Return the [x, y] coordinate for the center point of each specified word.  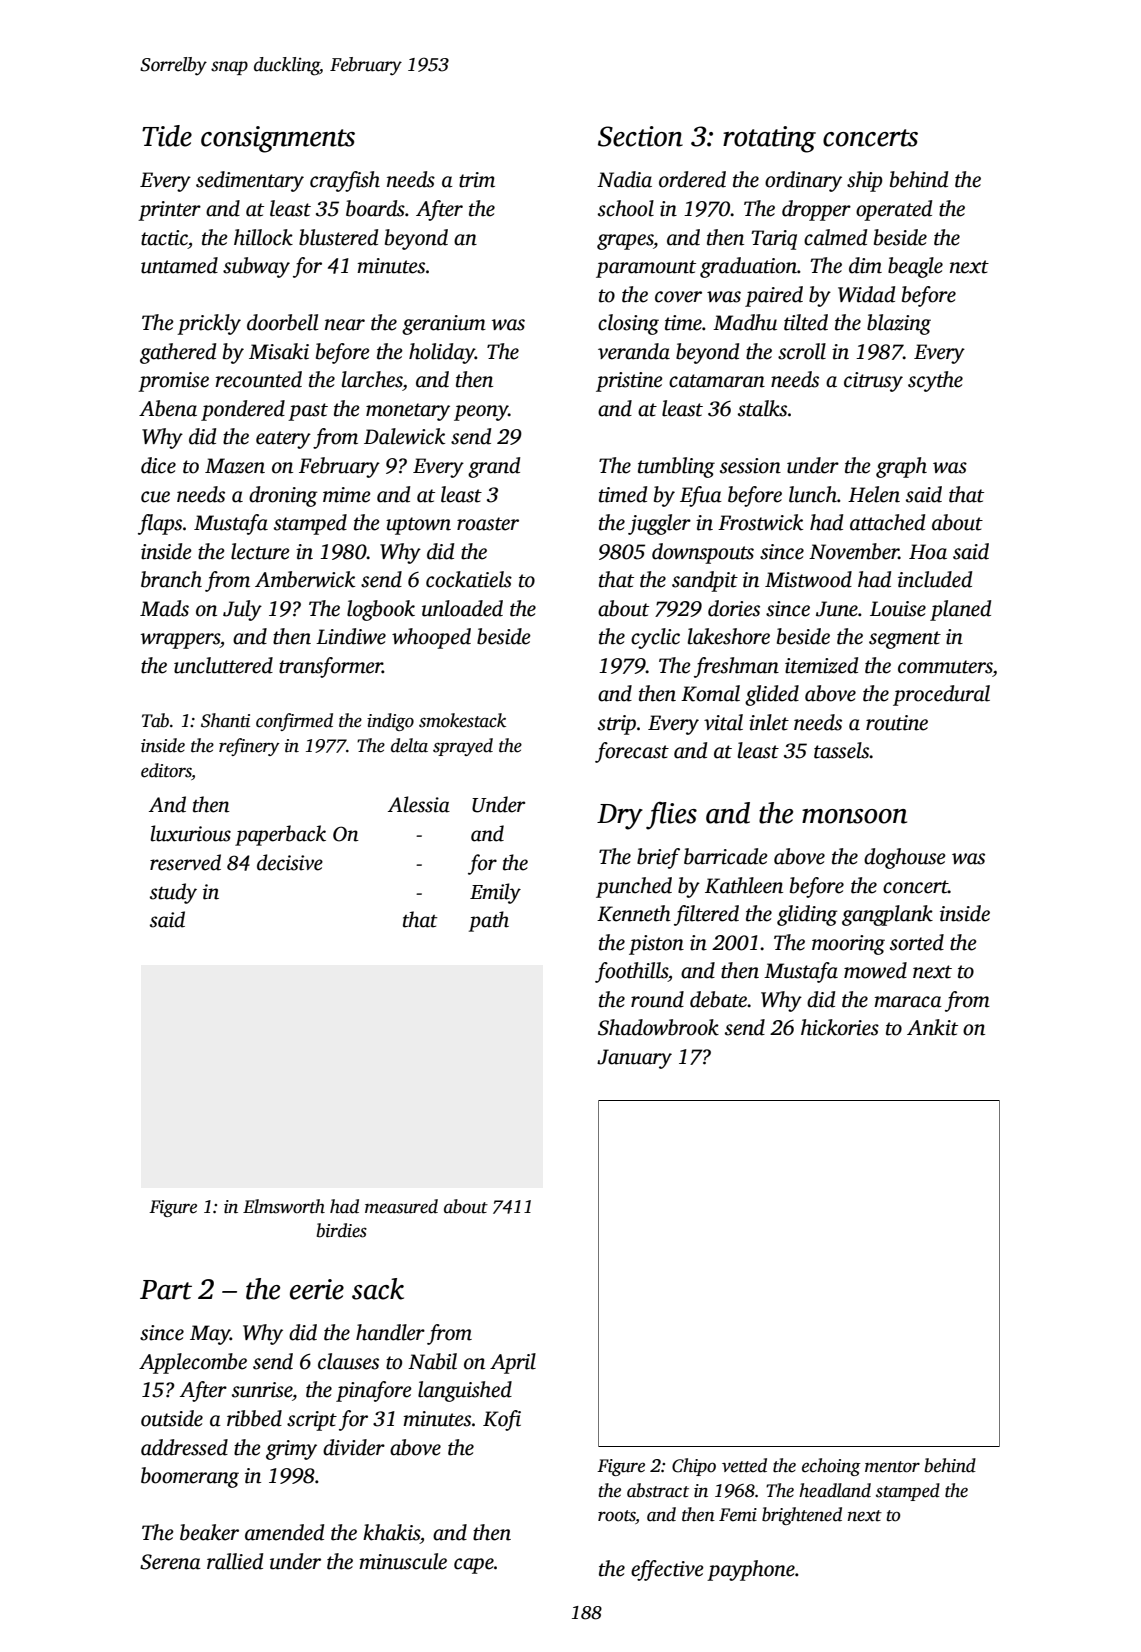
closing [628, 324]
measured [401, 1206]
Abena [168, 408]
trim [477, 180]
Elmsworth [284, 1206]
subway [256, 267]
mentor [892, 1467]
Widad [866, 294]
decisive [290, 862]
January [634, 1059]
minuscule [403, 1561]
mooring [848, 945]
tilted [806, 322]
